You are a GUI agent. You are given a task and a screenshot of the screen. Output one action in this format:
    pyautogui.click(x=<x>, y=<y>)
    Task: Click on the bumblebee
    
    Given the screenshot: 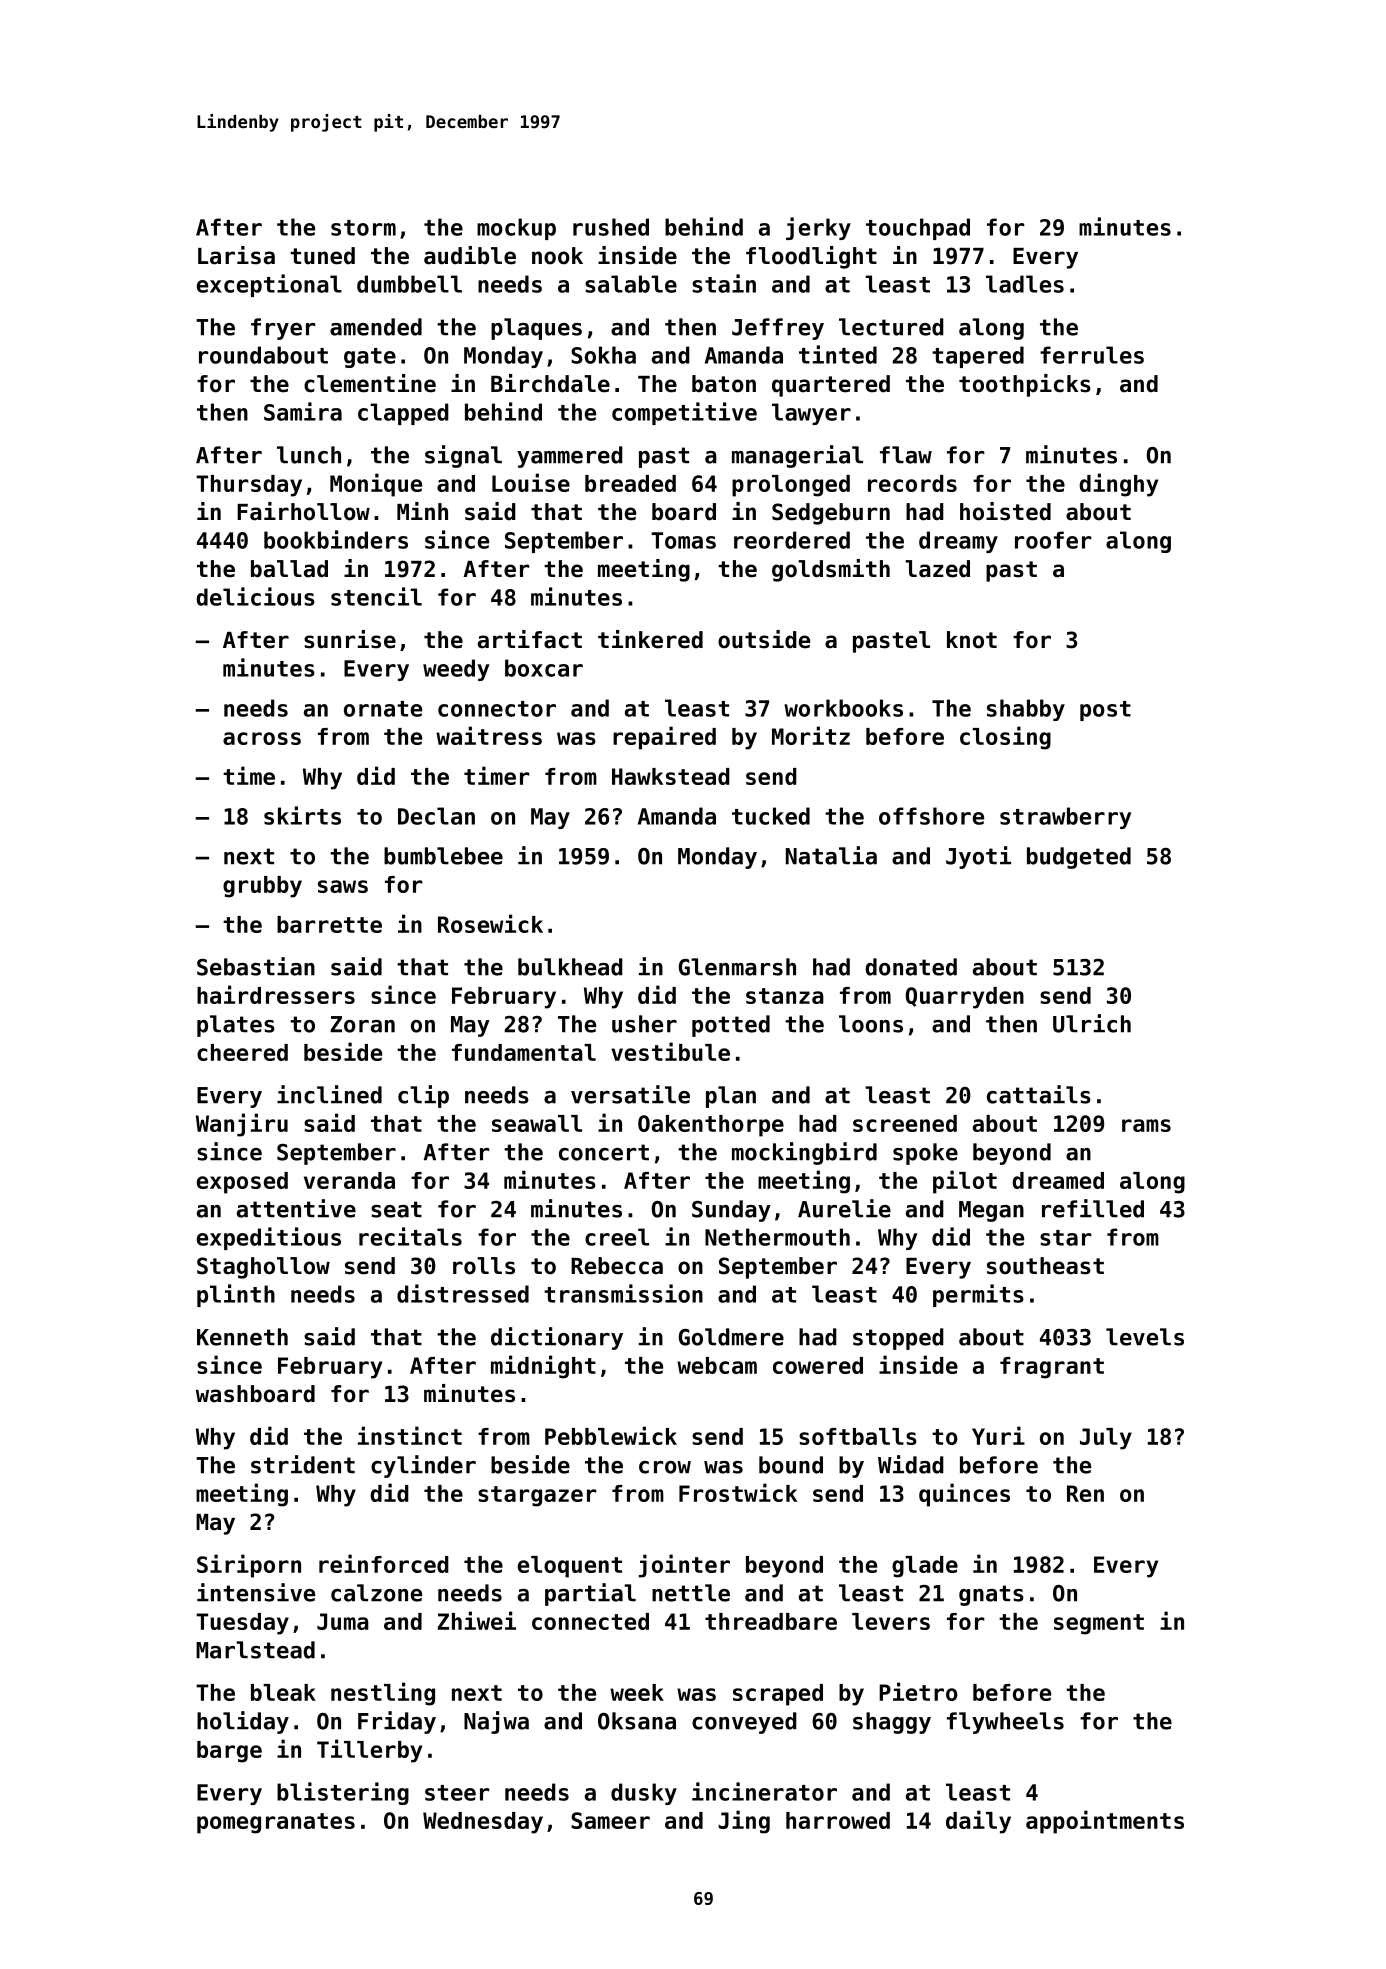 What is the action you would take?
    pyautogui.click(x=443, y=856)
